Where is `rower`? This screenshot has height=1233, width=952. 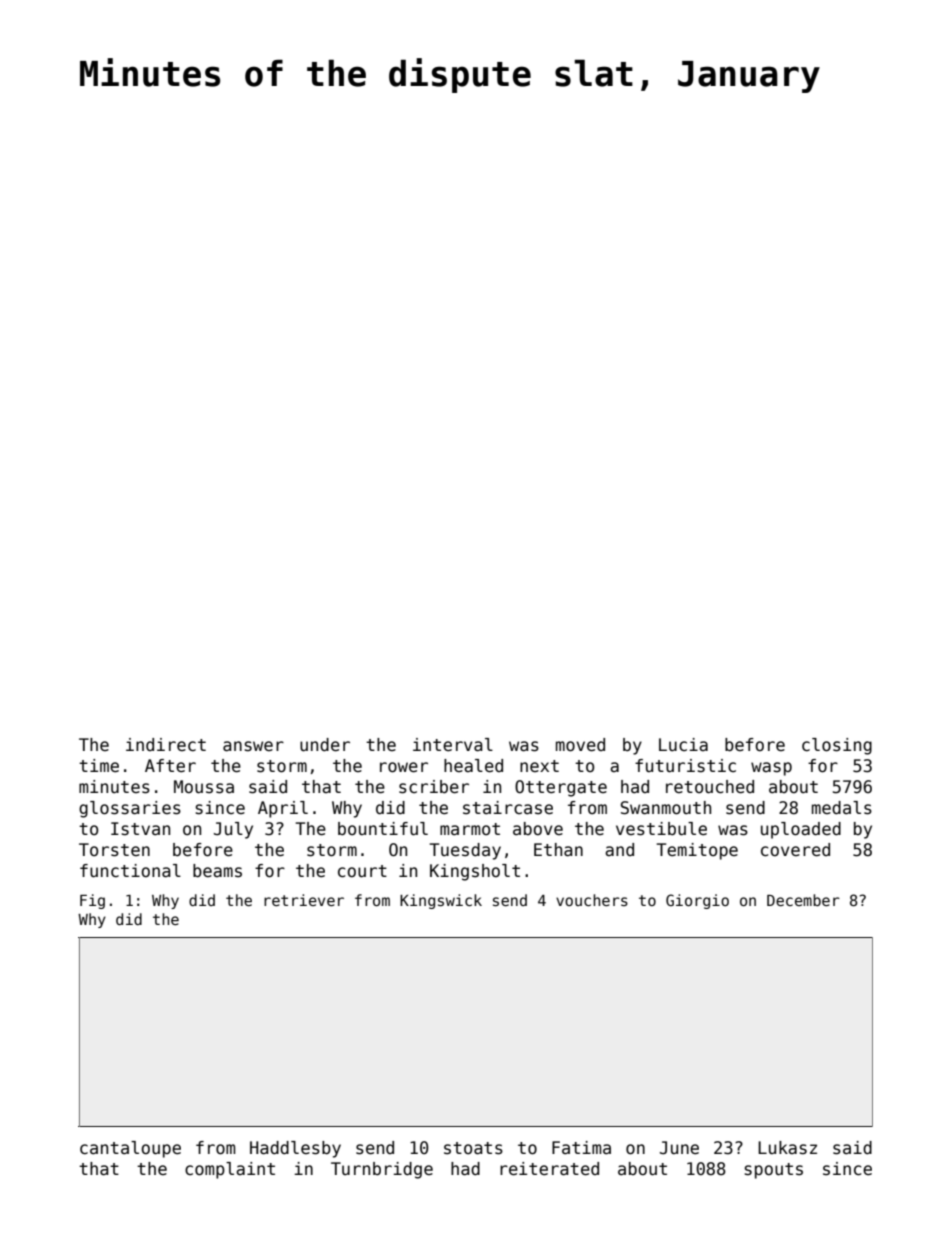
rower is located at coordinates (404, 767).
